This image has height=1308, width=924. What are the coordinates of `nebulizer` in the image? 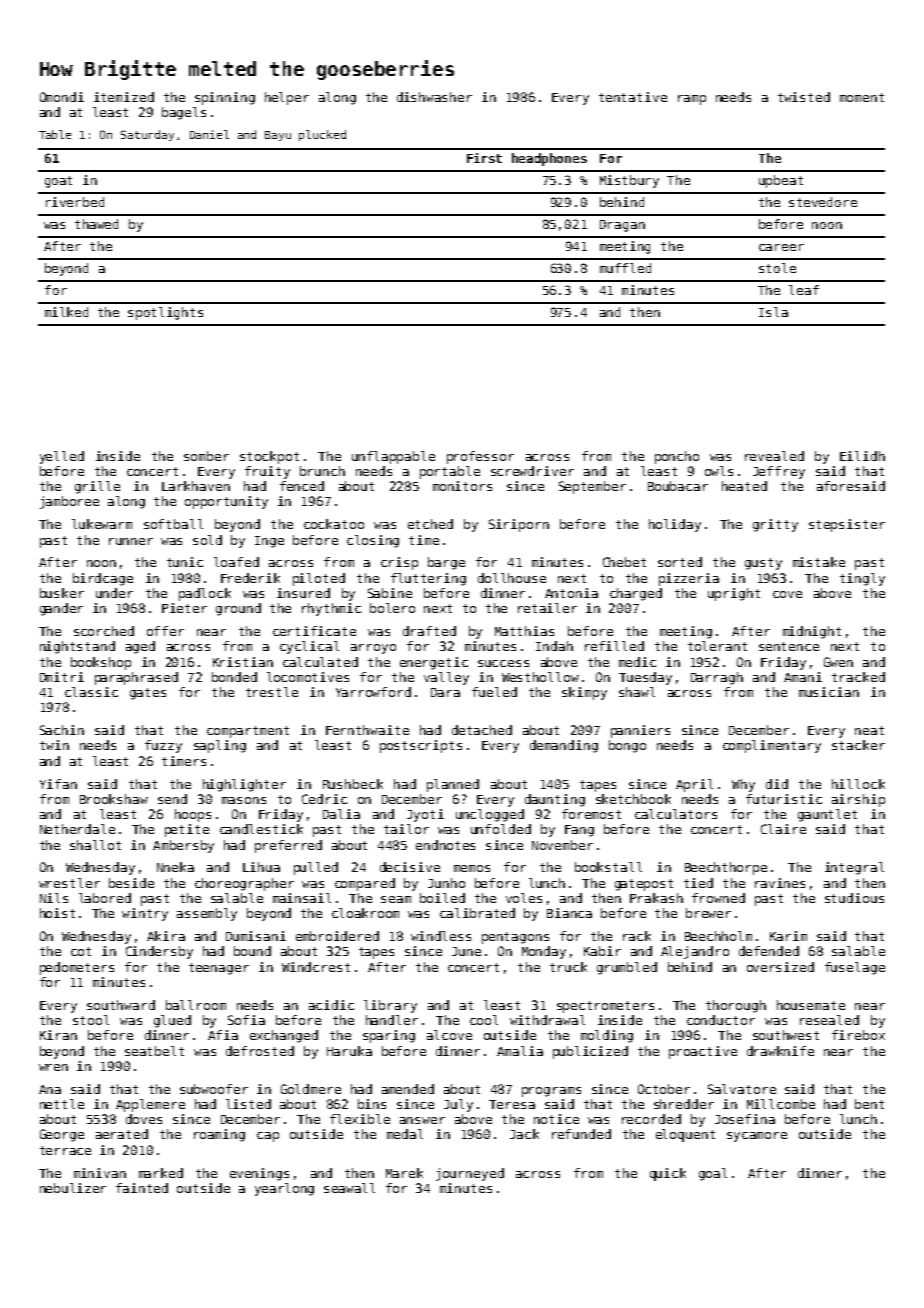 It's located at (73, 1188).
